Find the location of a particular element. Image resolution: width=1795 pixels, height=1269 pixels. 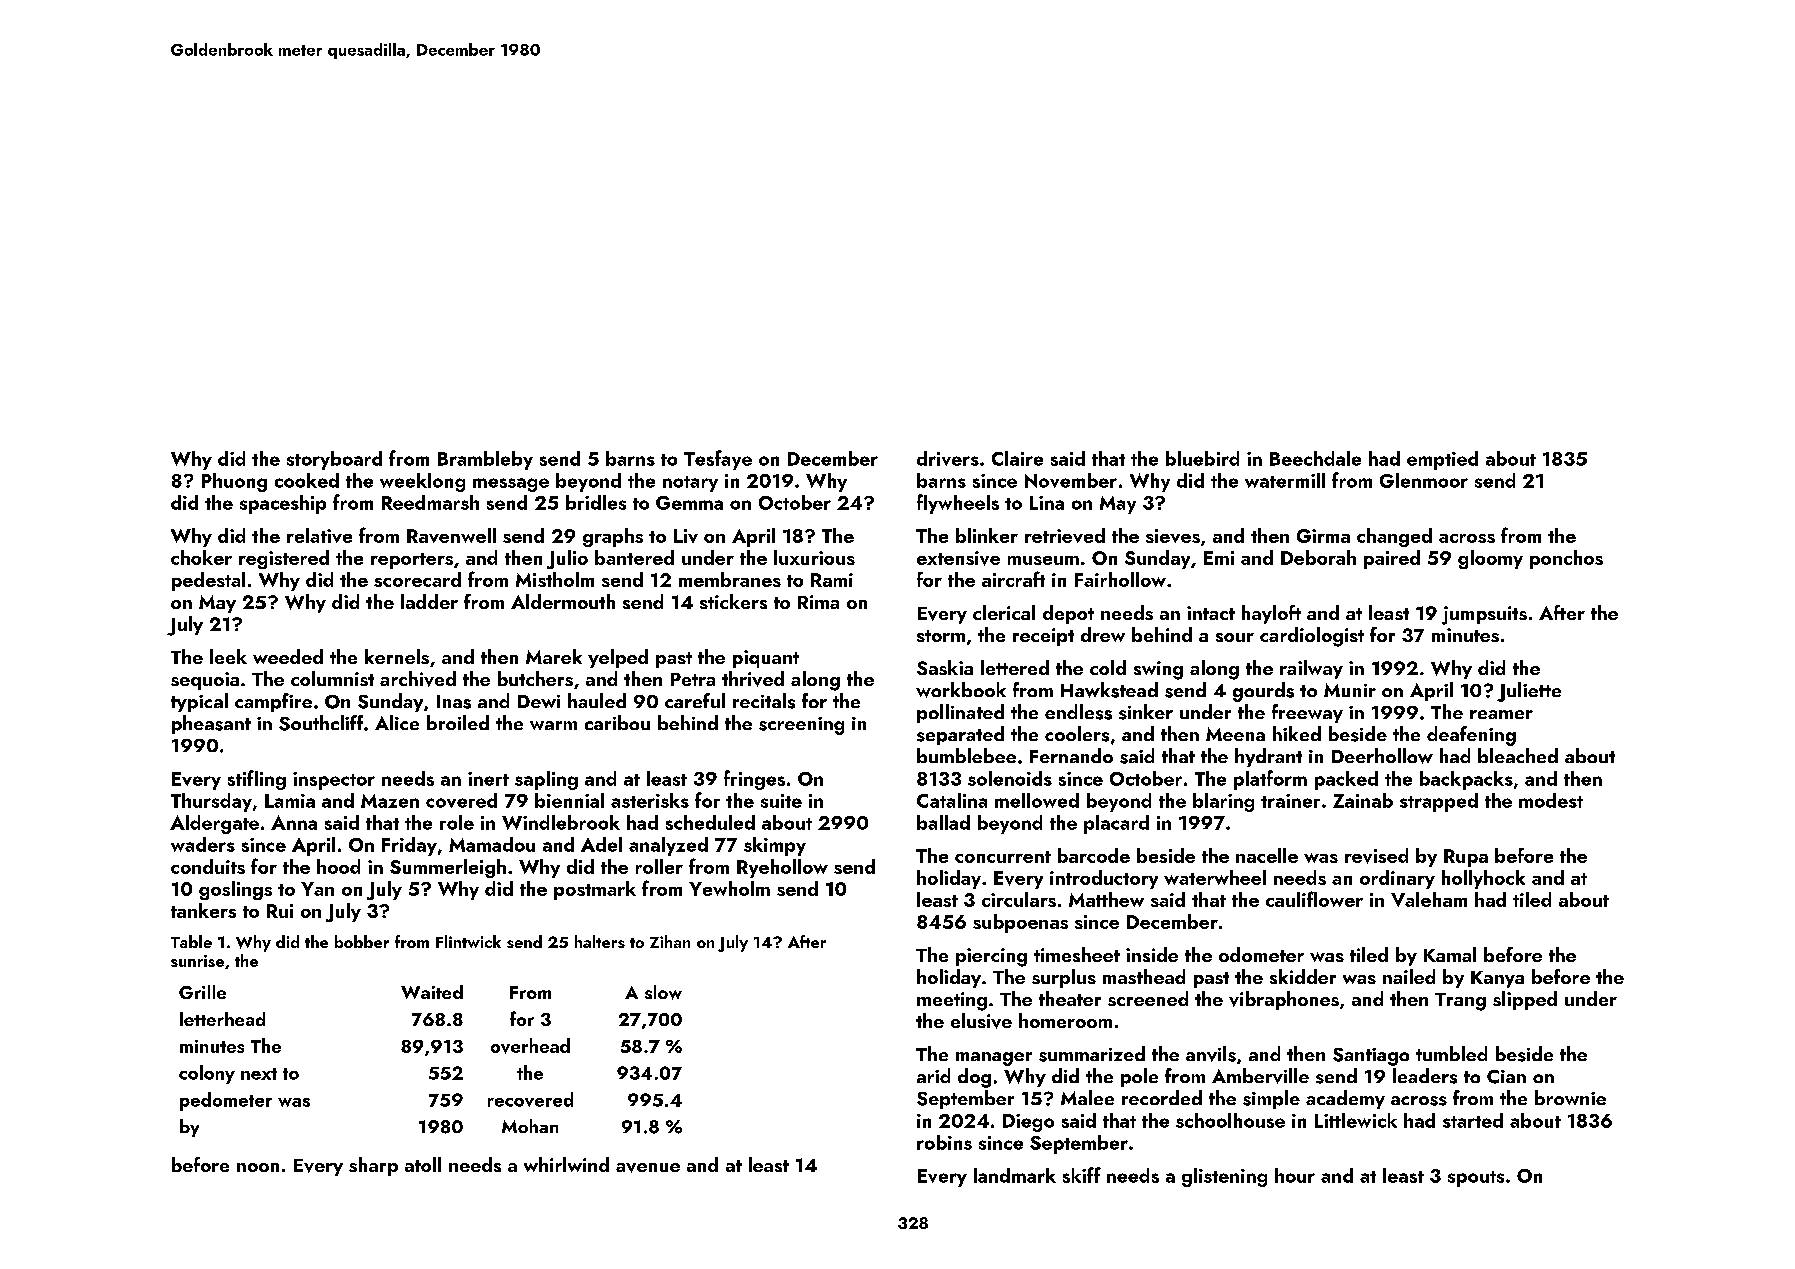

emptied is located at coordinates (1442, 460).
